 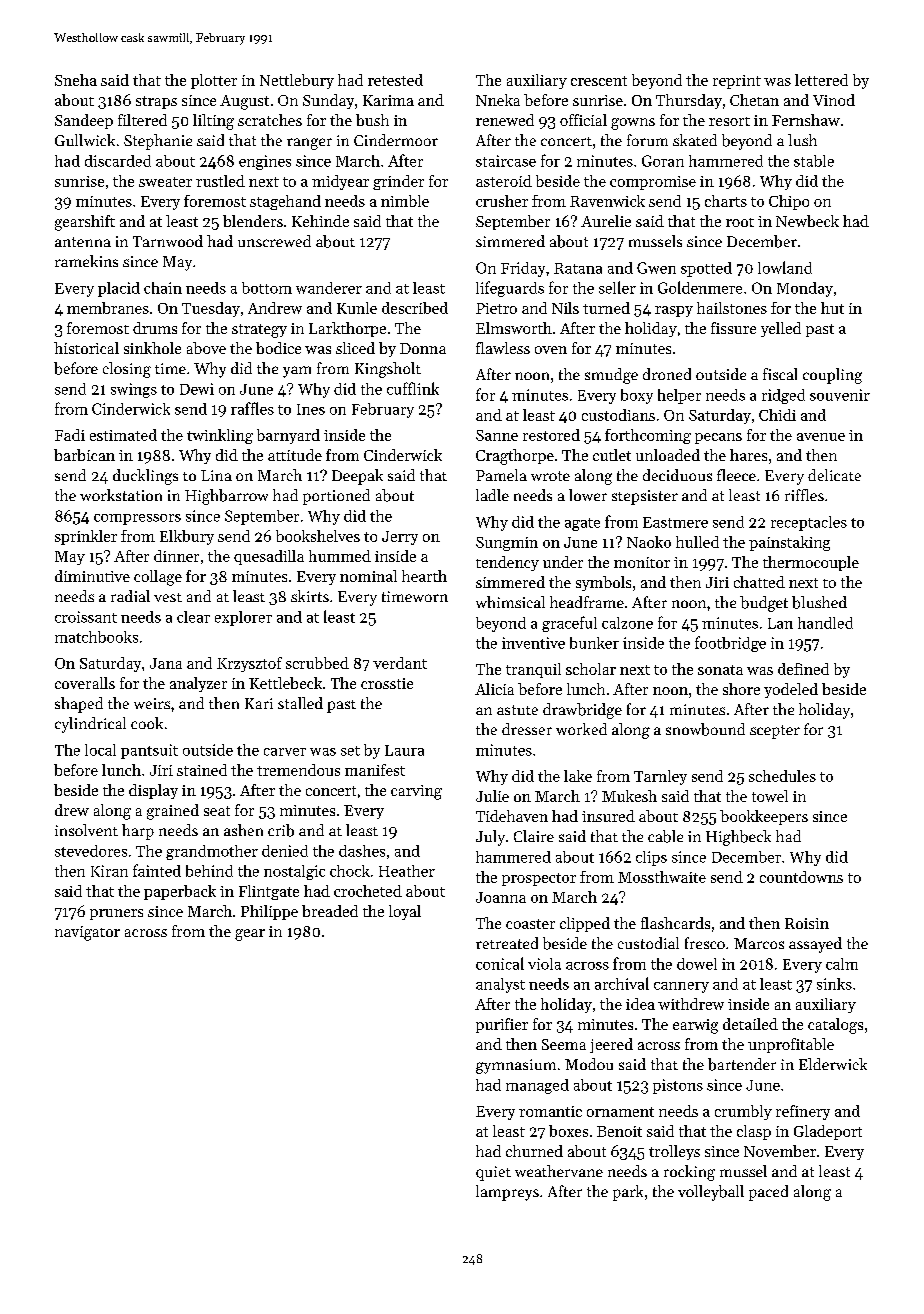 I want to click on ridged, so click(x=783, y=396).
